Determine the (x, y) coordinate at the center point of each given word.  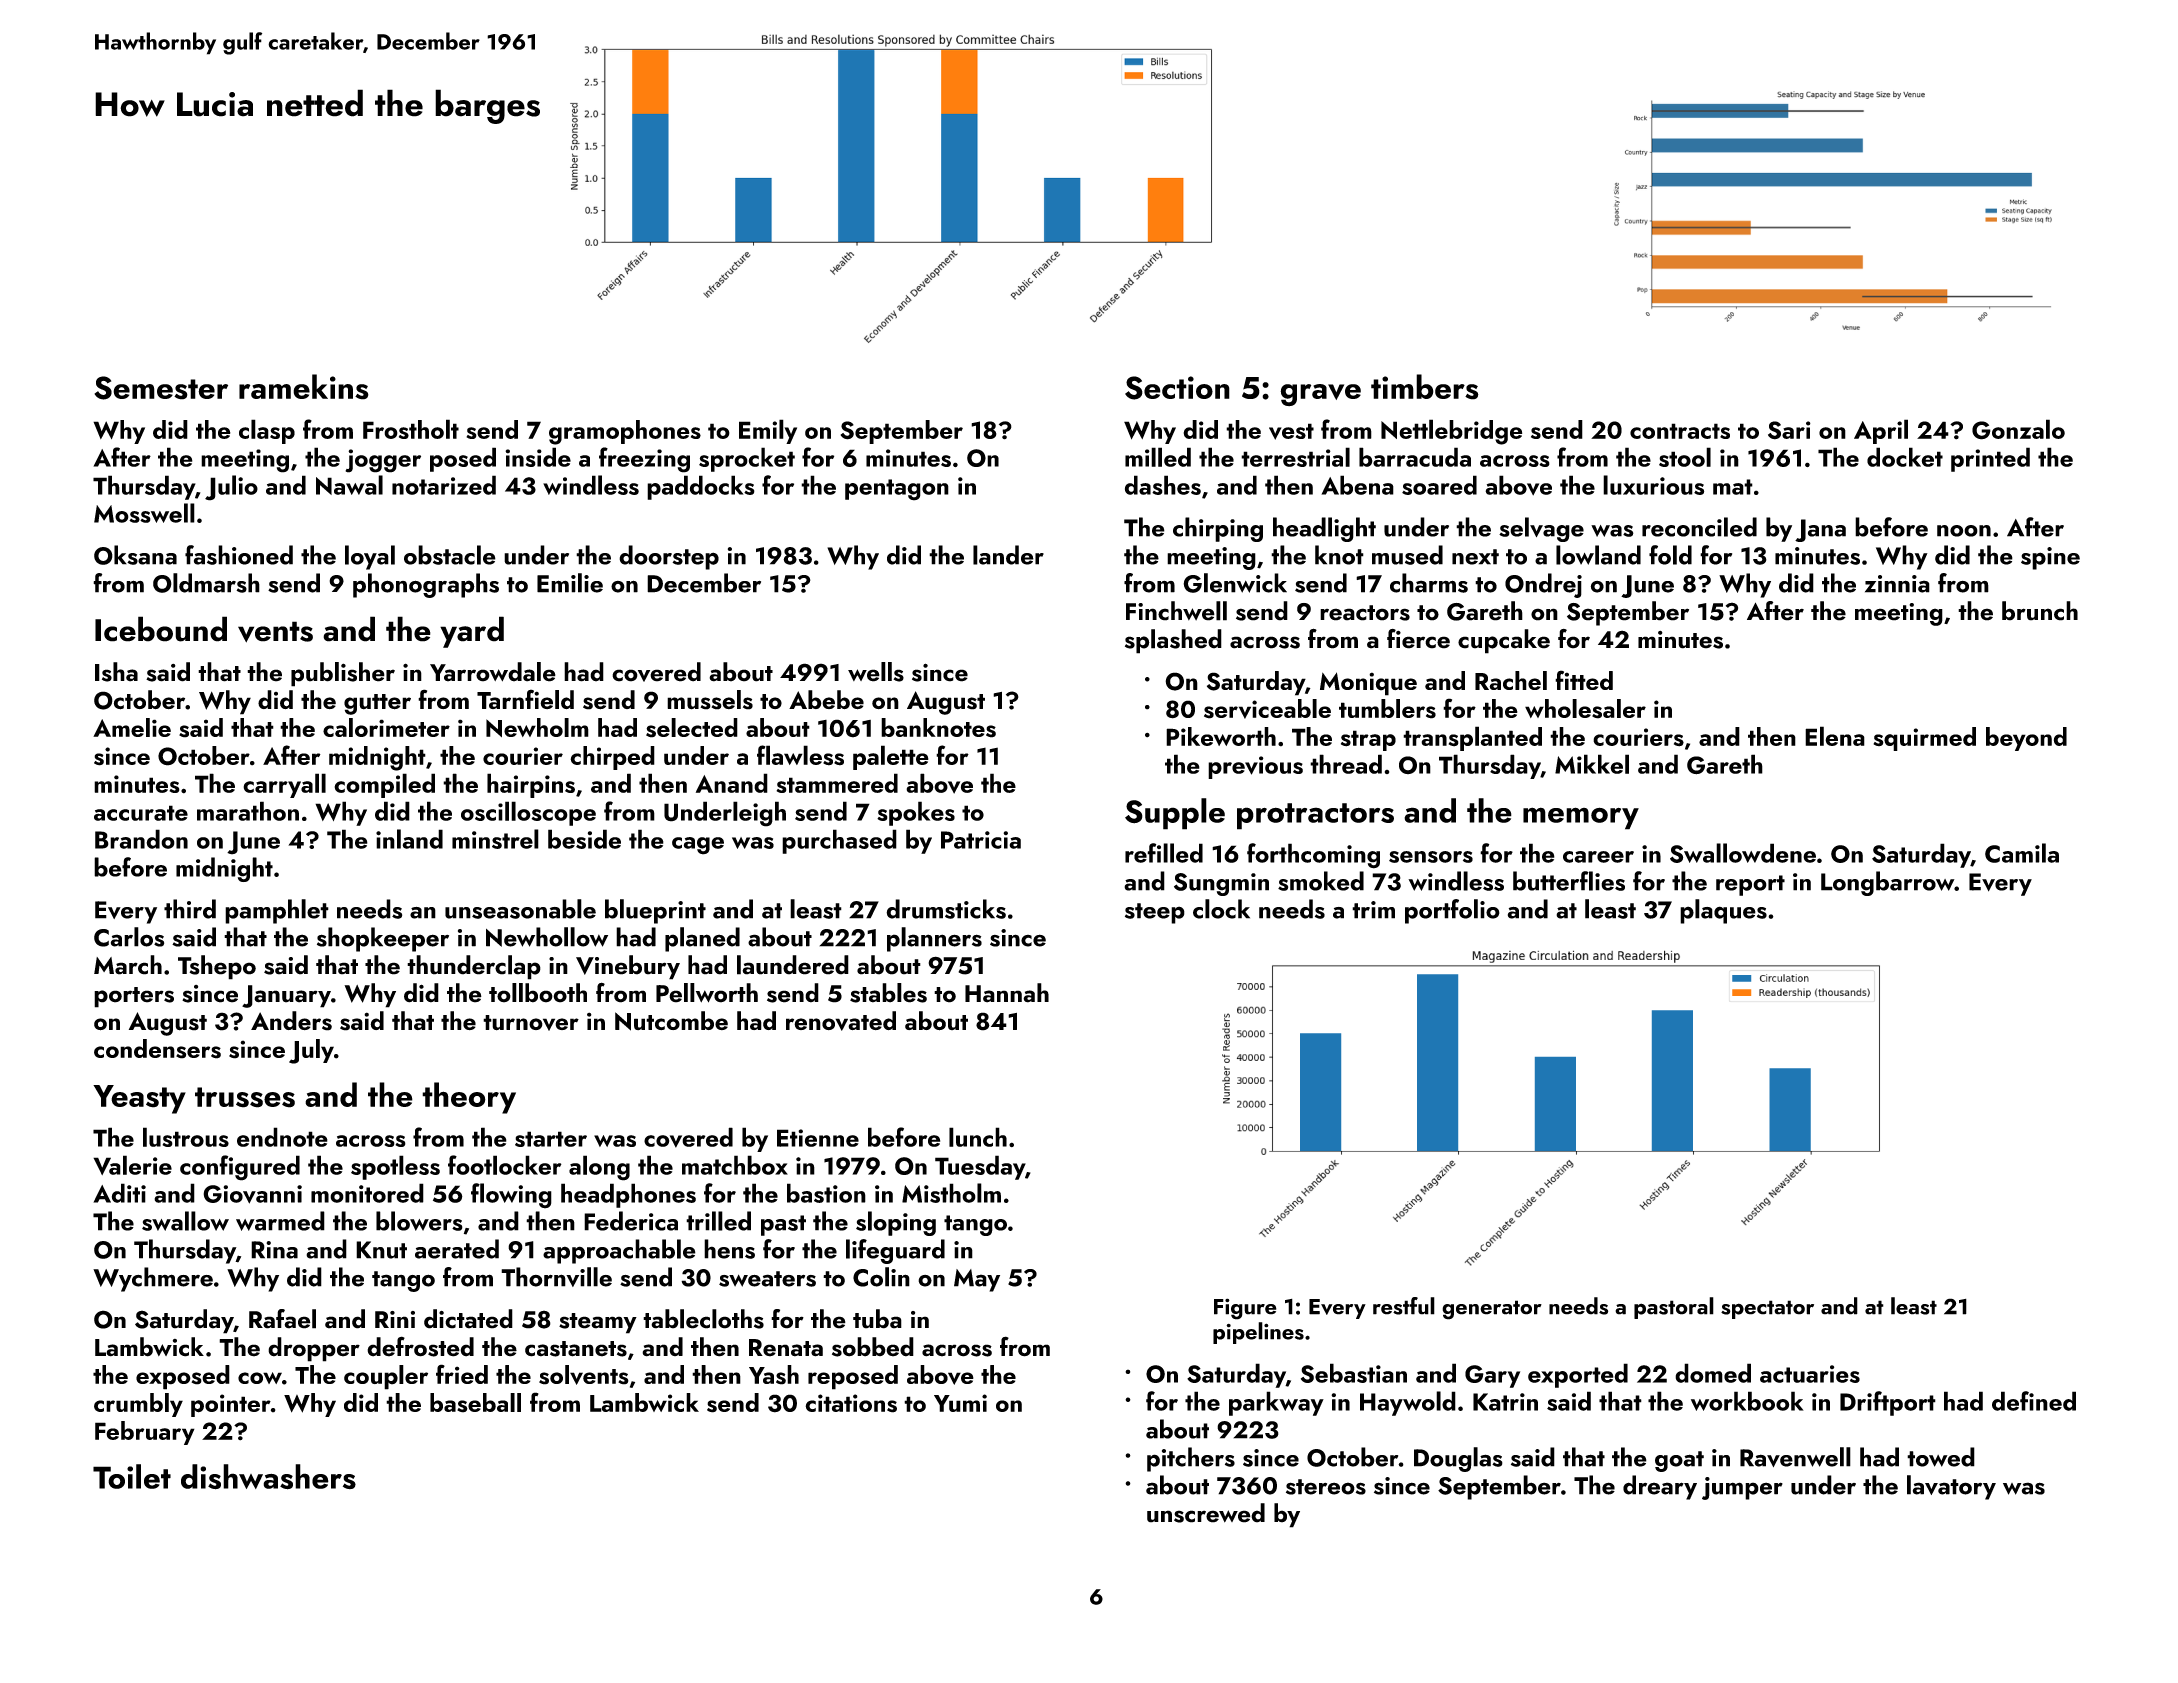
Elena (1835, 736)
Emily (768, 431)
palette (891, 757)
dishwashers (268, 1477)
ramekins (304, 387)
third (190, 909)
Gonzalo (2018, 429)
